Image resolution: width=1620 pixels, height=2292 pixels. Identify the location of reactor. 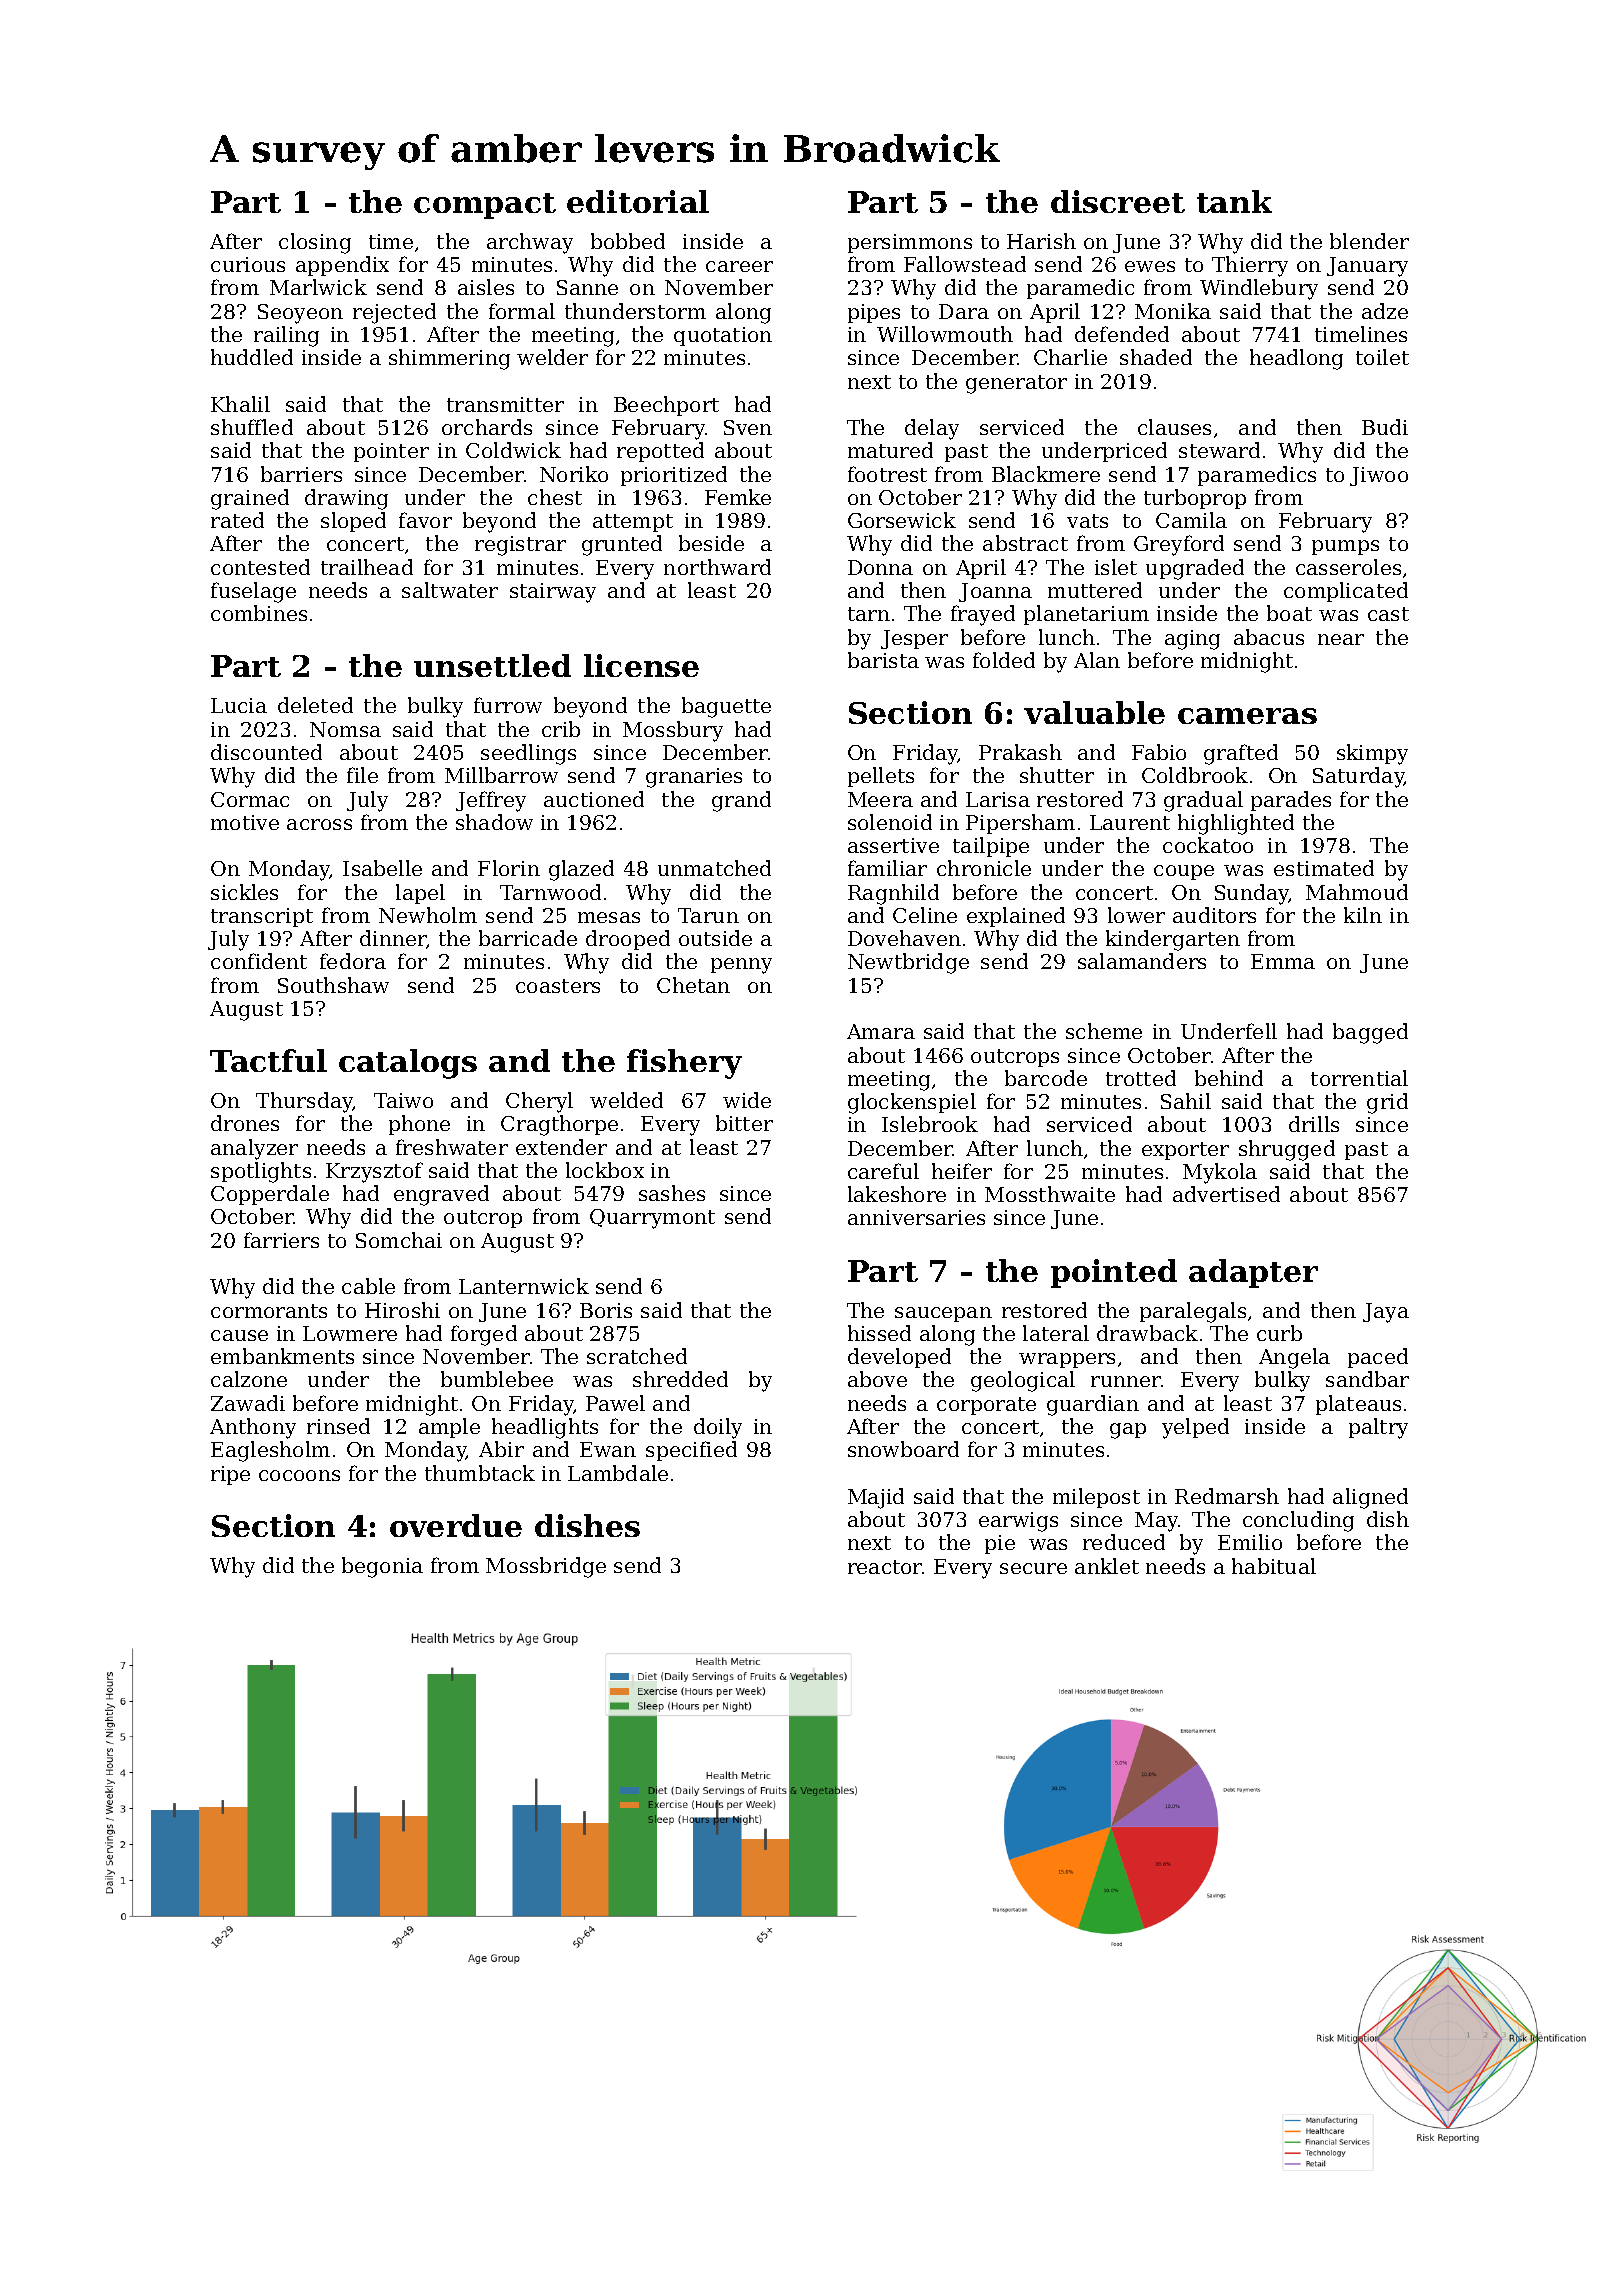
(885, 1567).
